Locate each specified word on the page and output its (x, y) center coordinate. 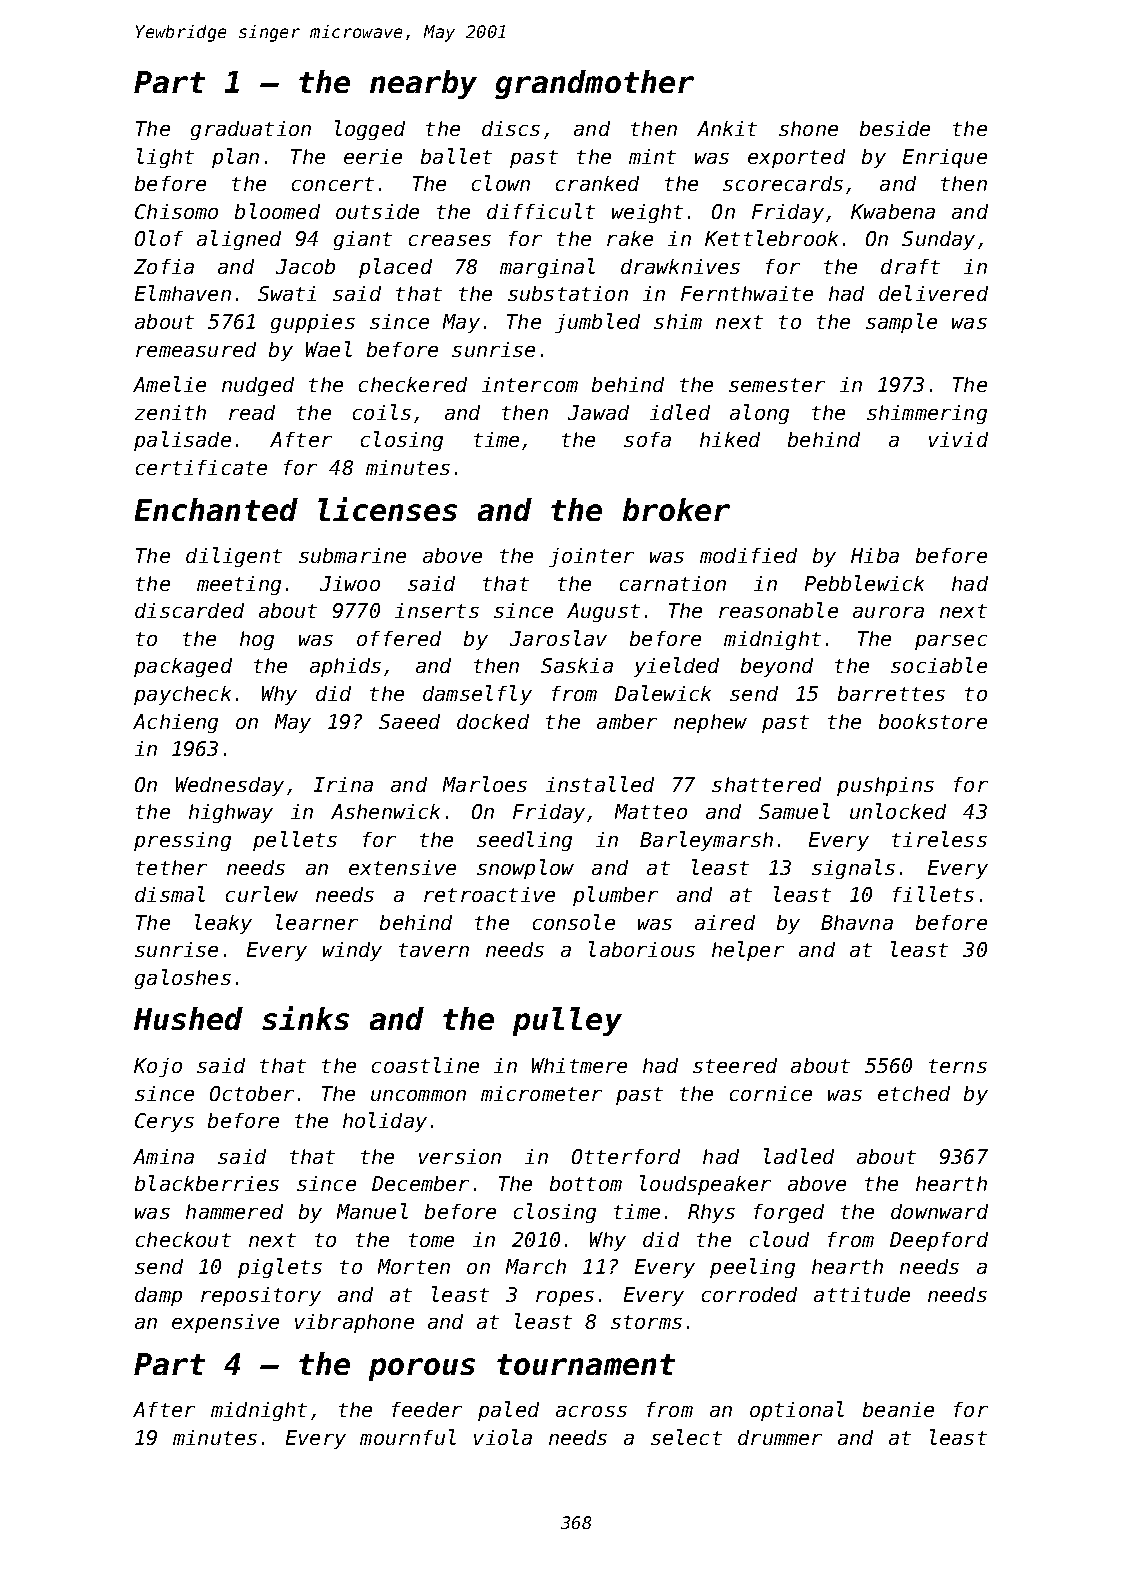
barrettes (891, 693)
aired (725, 922)
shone (808, 128)
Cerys (164, 1122)
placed (395, 268)
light (165, 158)
